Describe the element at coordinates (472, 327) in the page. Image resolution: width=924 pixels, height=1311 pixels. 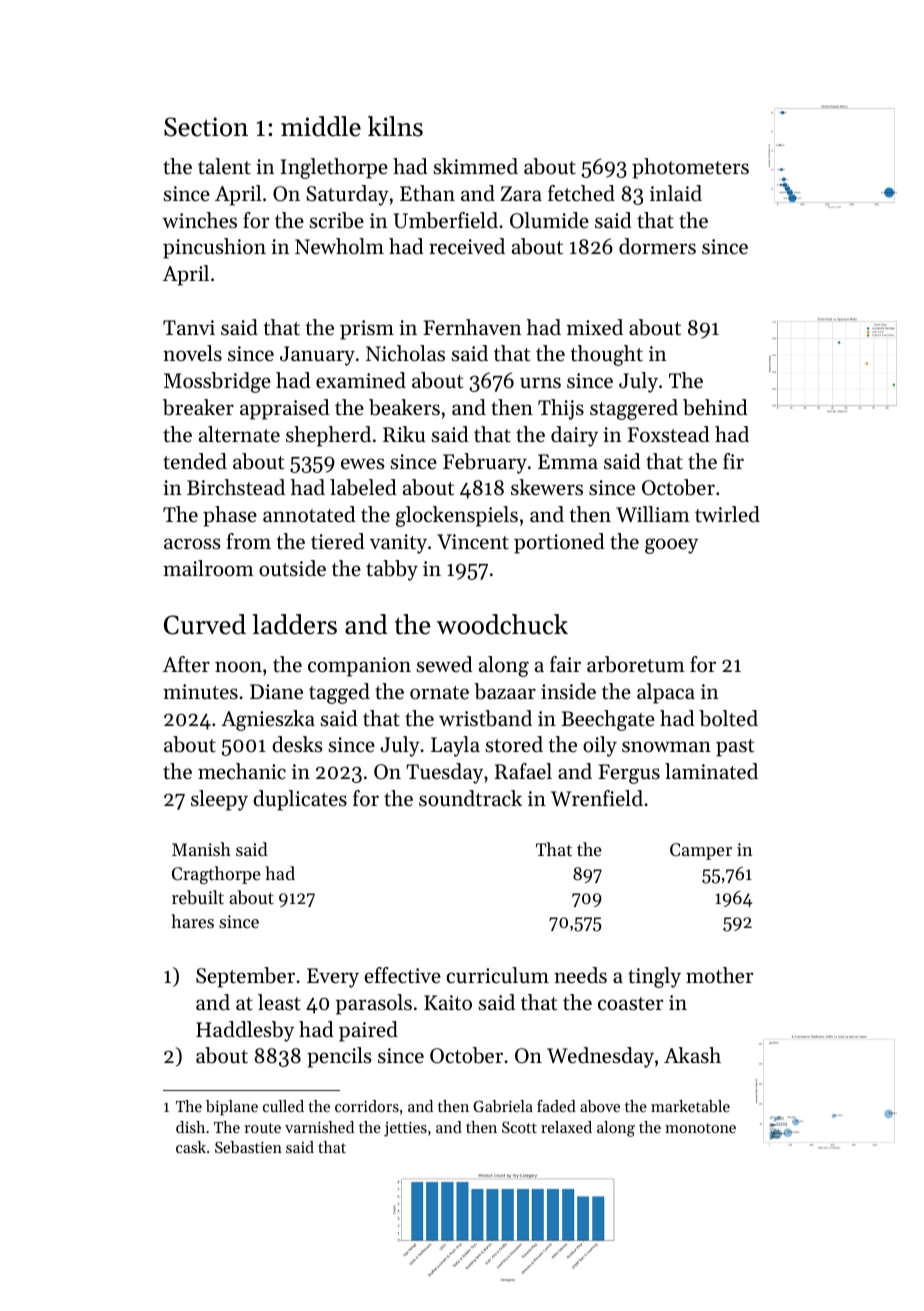
I see `Fernhaven` at that location.
